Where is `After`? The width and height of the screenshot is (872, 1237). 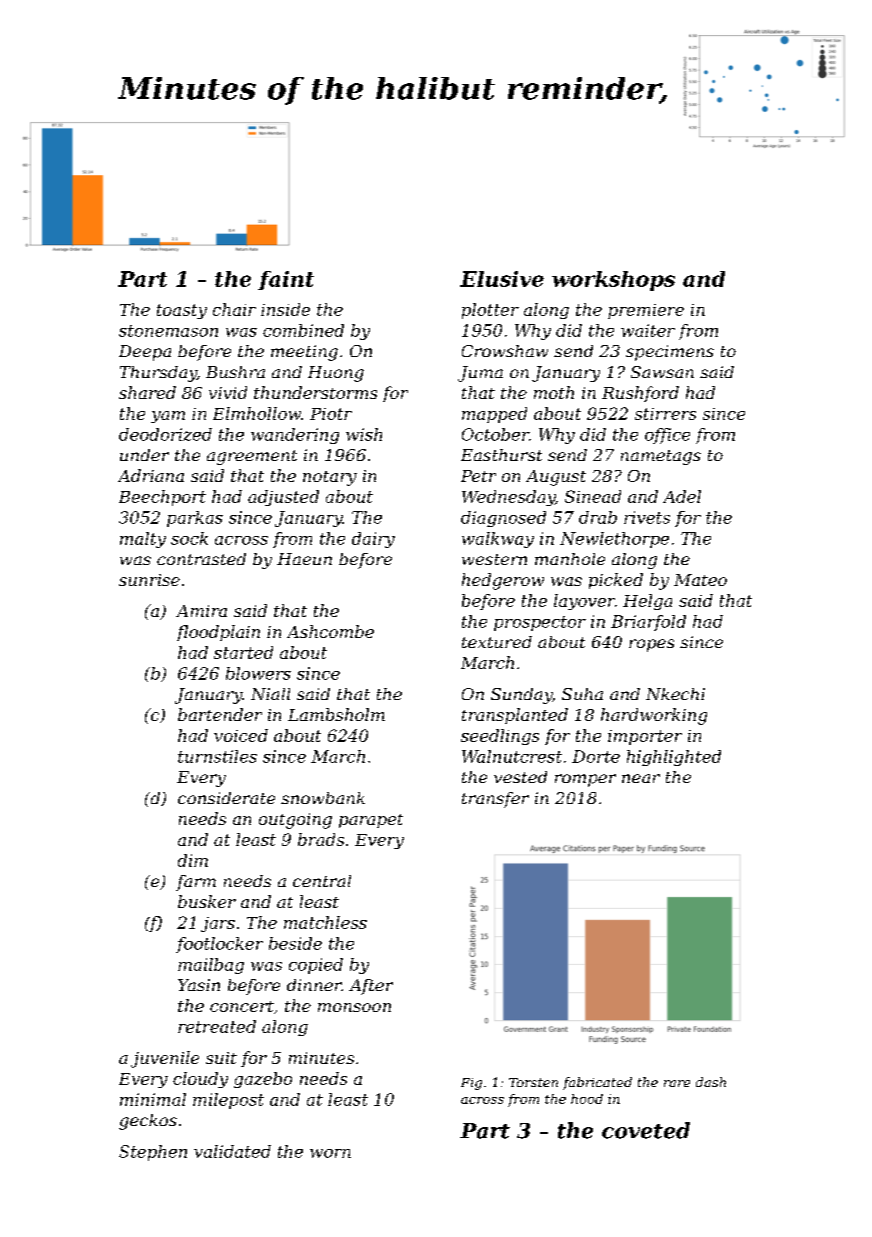
After is located at coordinates (371, 987).
